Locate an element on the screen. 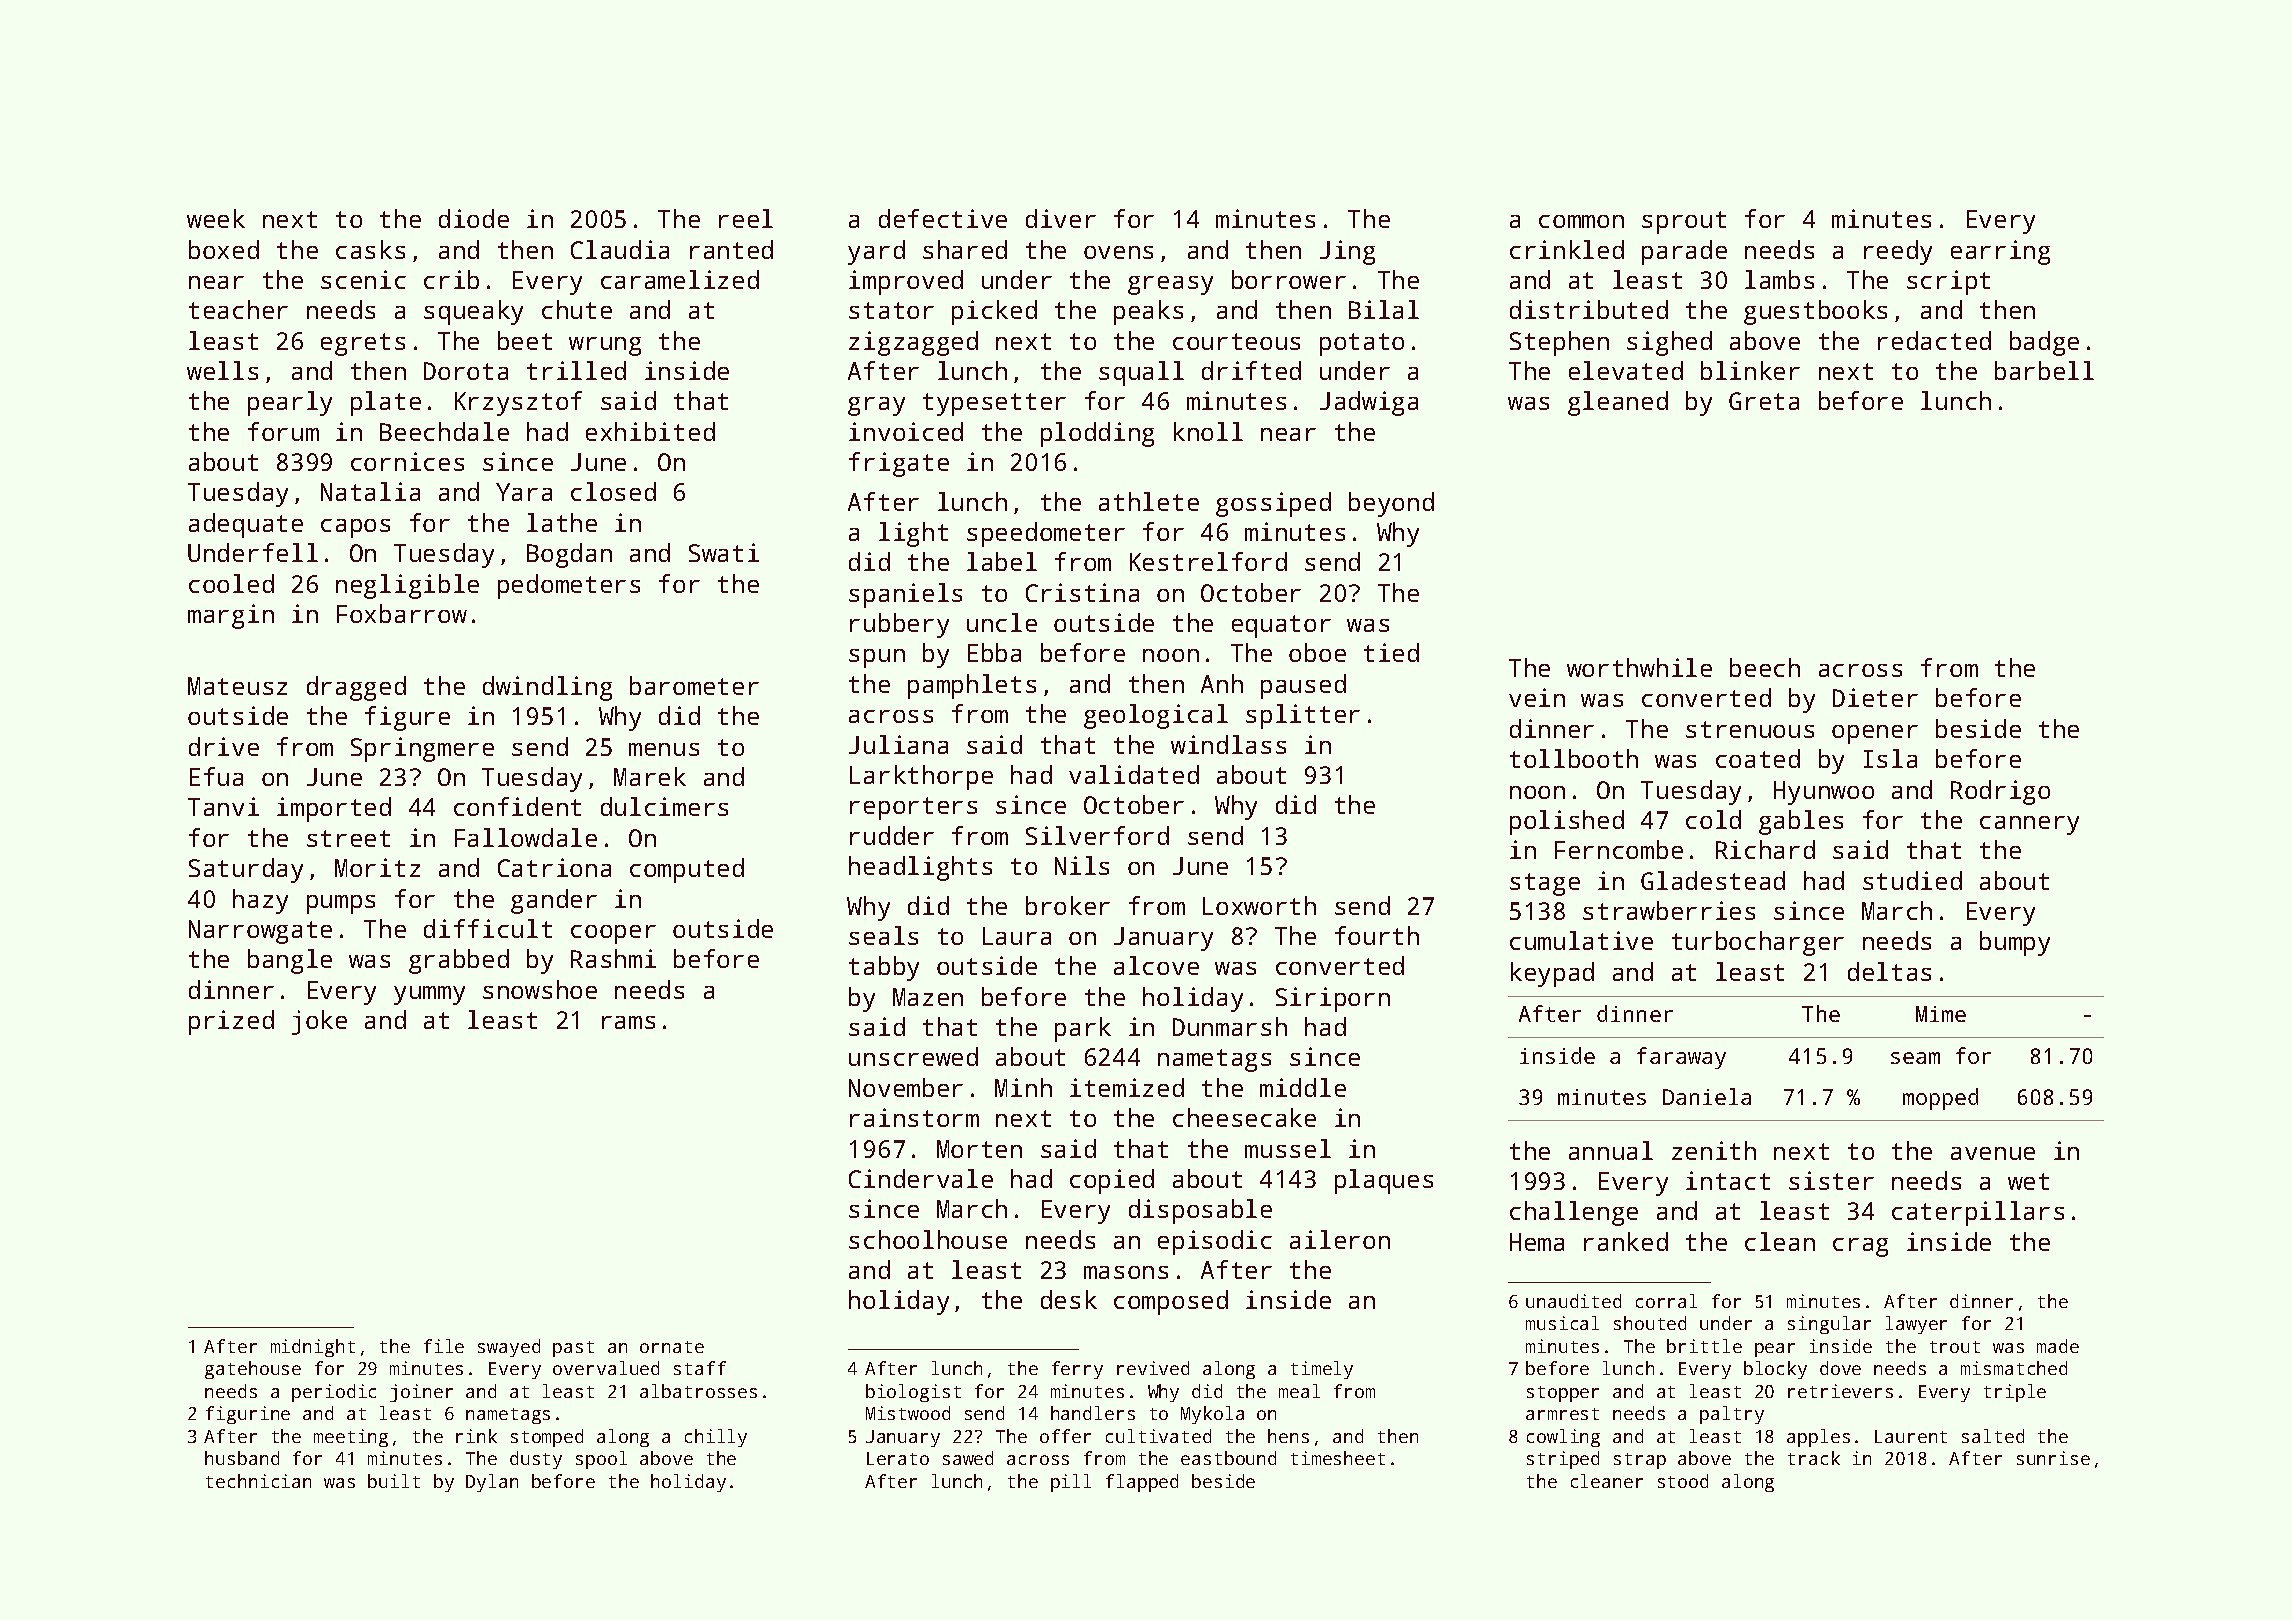  Dylan is located at coordinates (492, 1483).
